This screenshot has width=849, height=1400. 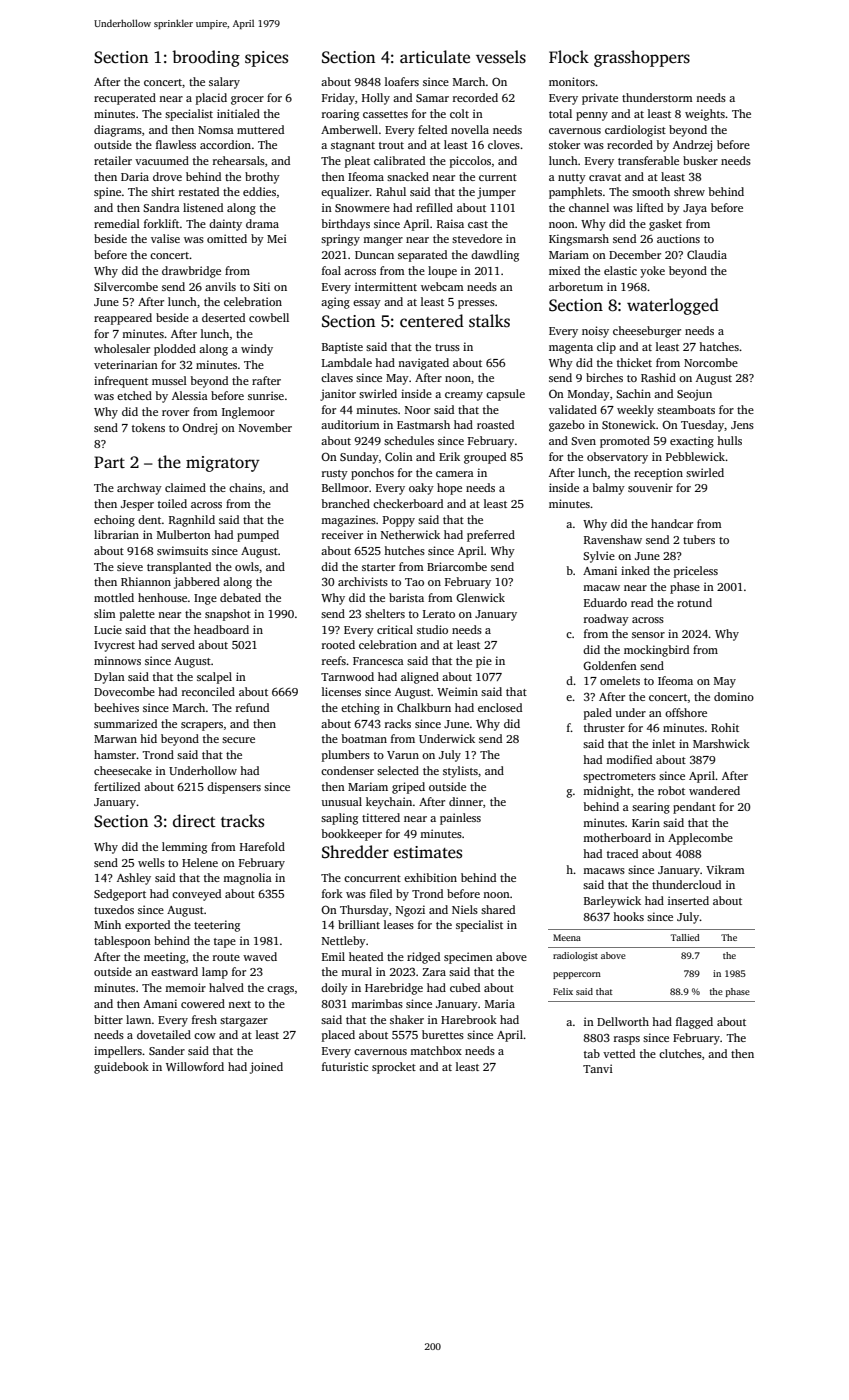 I want to click on archway, so click(x=139, y=489).
